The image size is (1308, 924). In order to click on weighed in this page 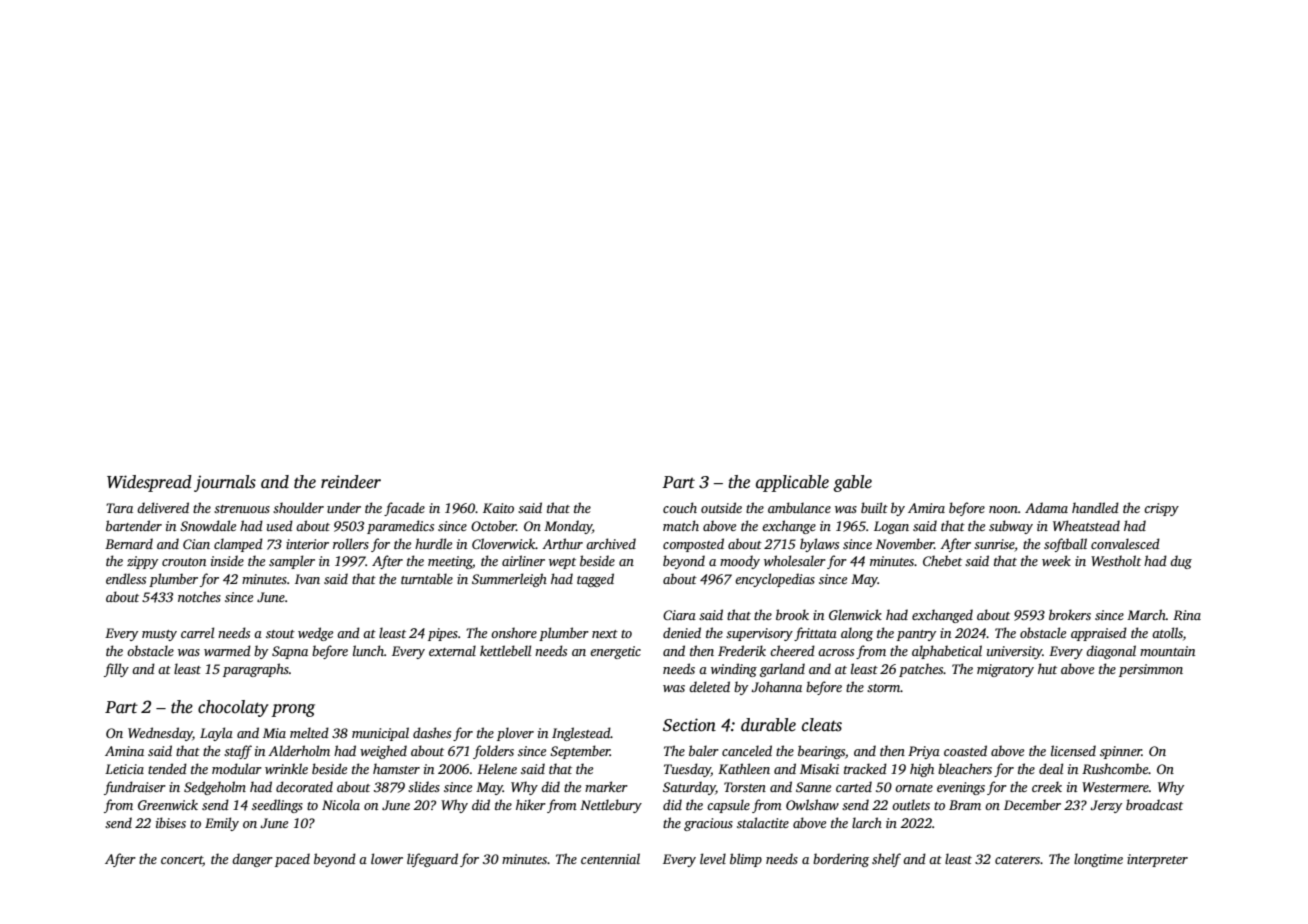, I will do `click(383, 752)`.
